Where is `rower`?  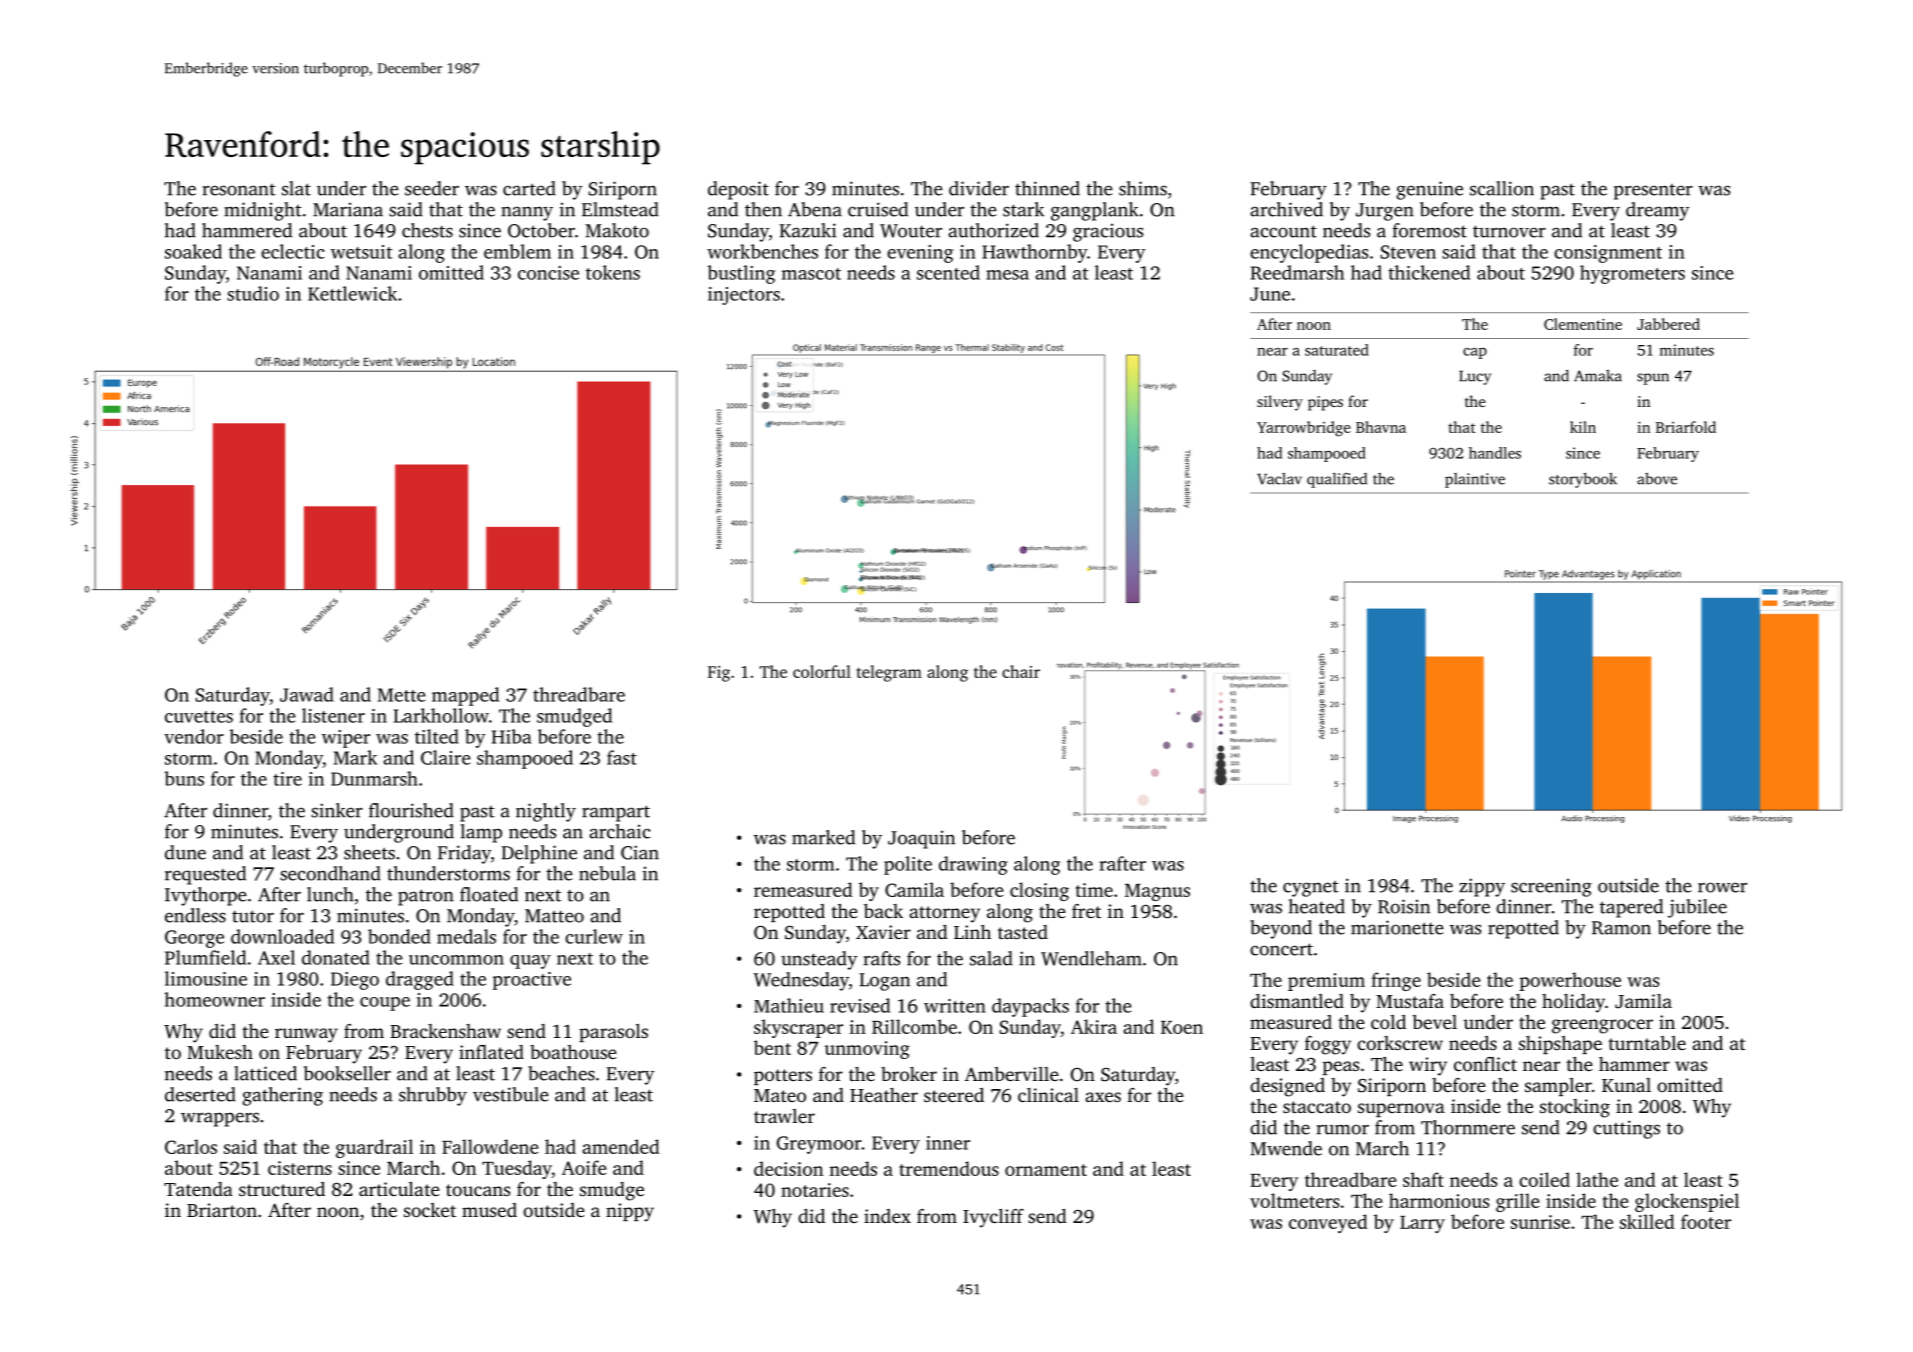
rower is located at coordinates (1722, 887).
